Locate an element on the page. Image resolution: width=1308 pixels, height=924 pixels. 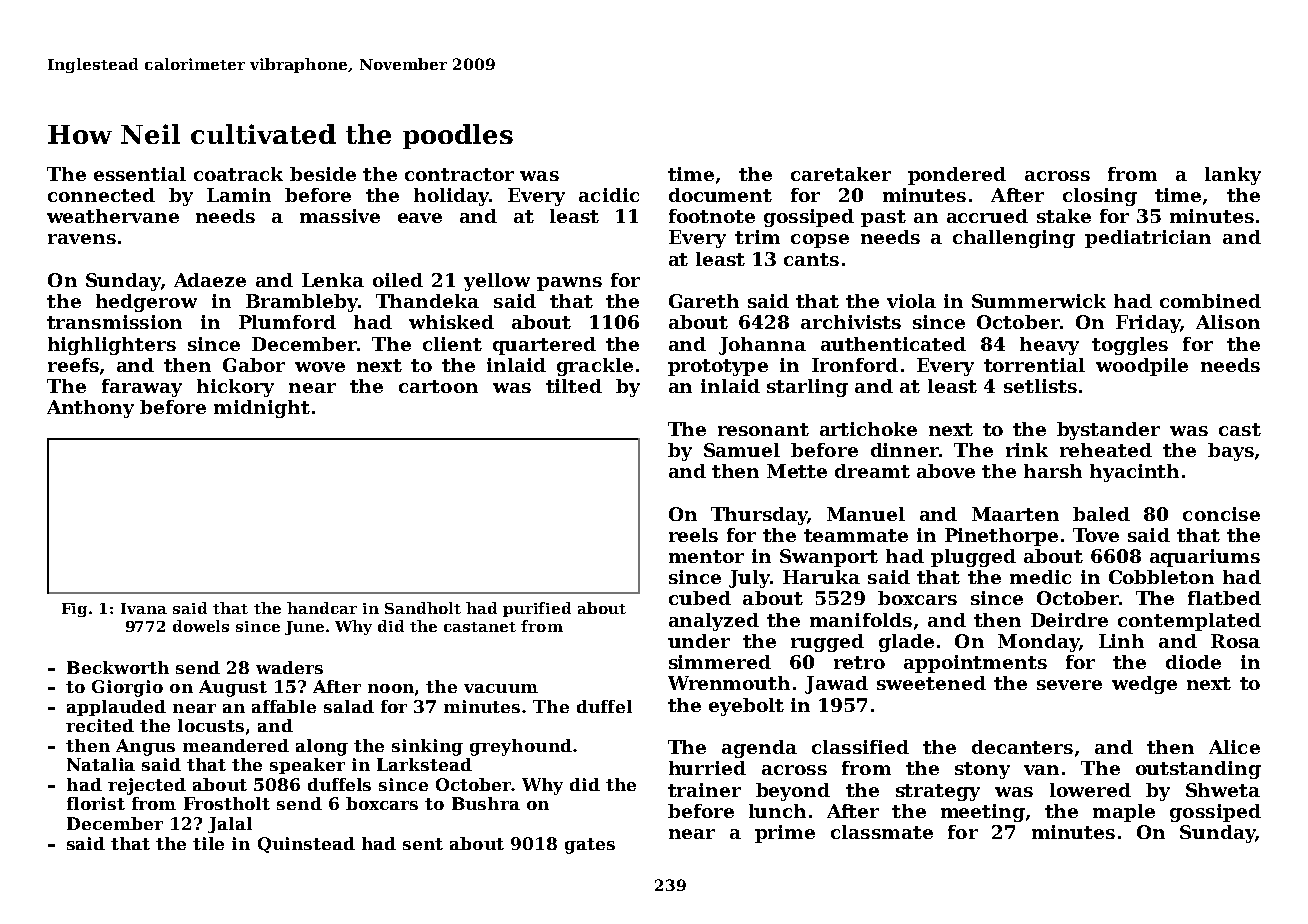
greyhound is located at coordinates (521, 747).
